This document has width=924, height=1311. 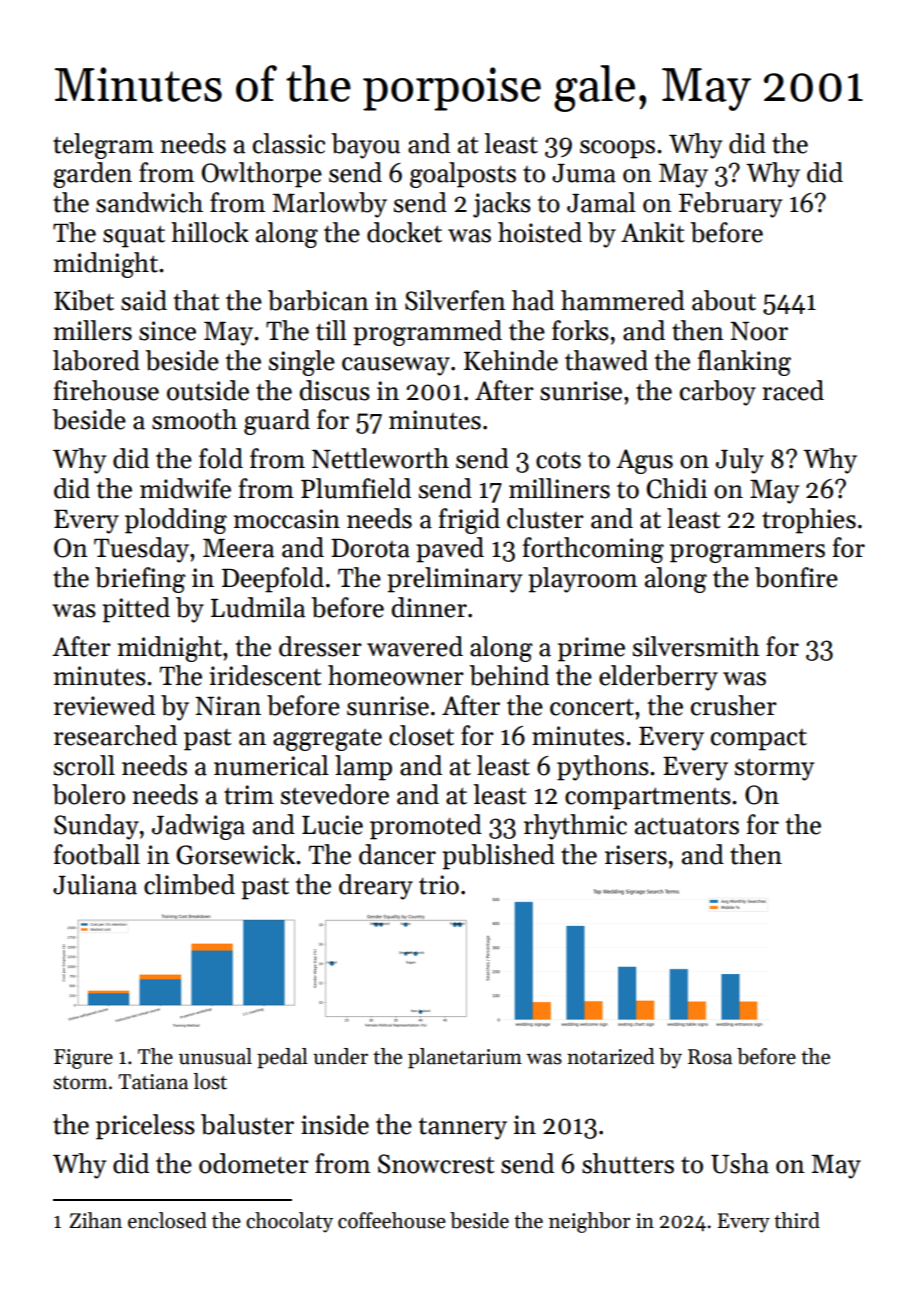 What do you see at coordinates (95, 1220) in the document?
I see `Zihan` at bounding box center [95, 1220].
